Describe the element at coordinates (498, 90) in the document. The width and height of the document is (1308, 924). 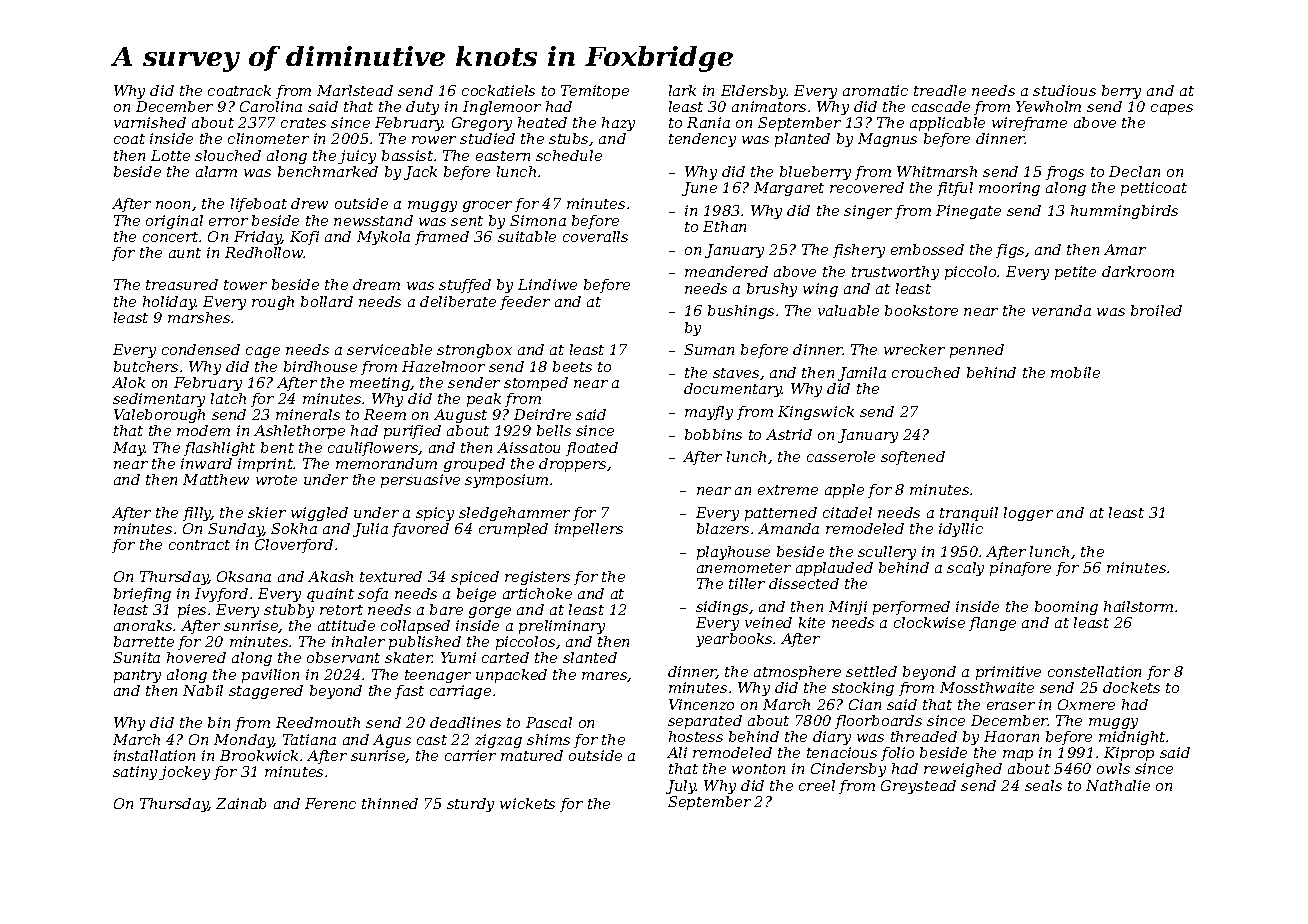
I see `cockatiels` at that location.
